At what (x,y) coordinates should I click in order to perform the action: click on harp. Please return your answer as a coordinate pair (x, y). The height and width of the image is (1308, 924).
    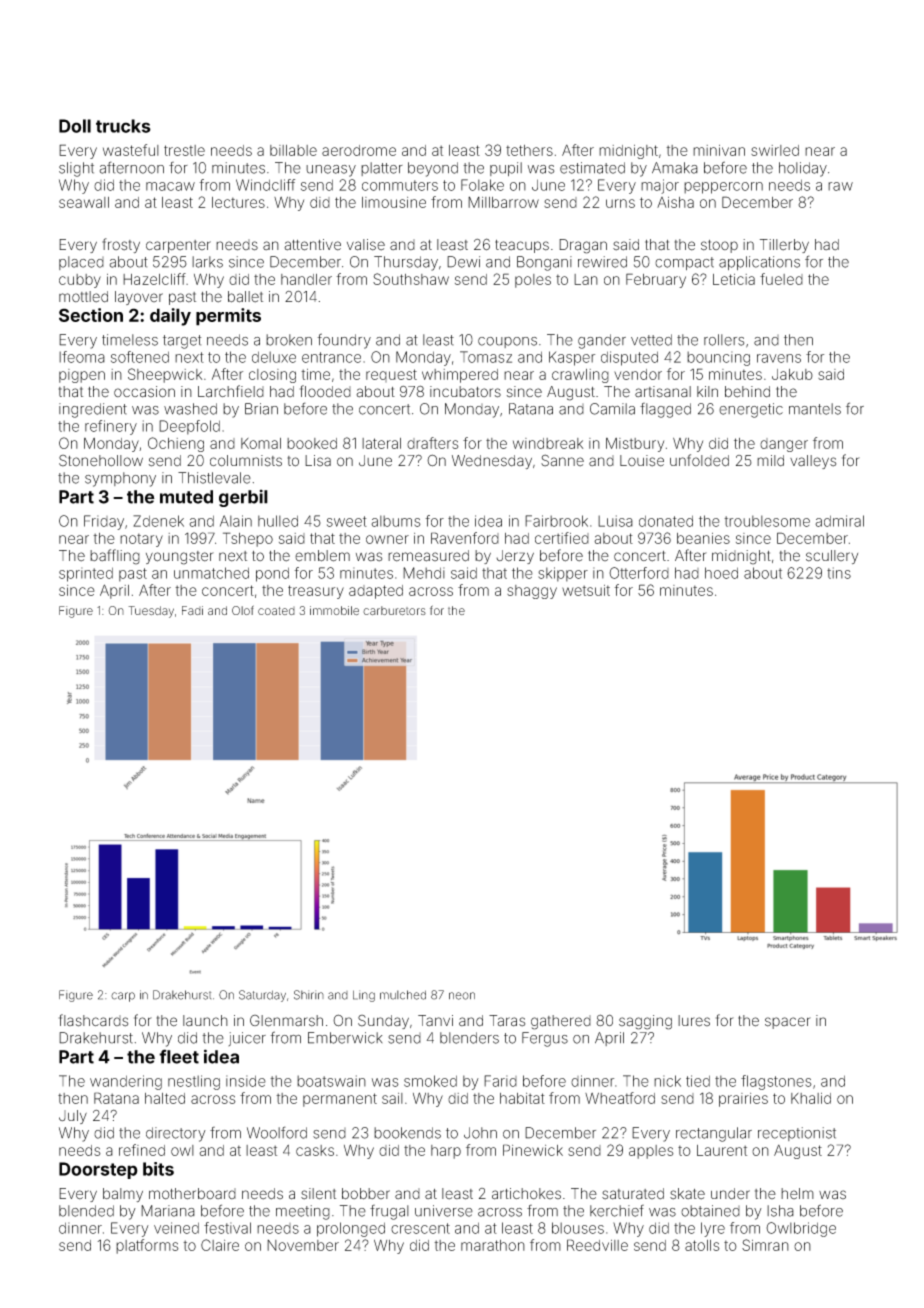
    Looking at the image, I should click on (446, 1152).
